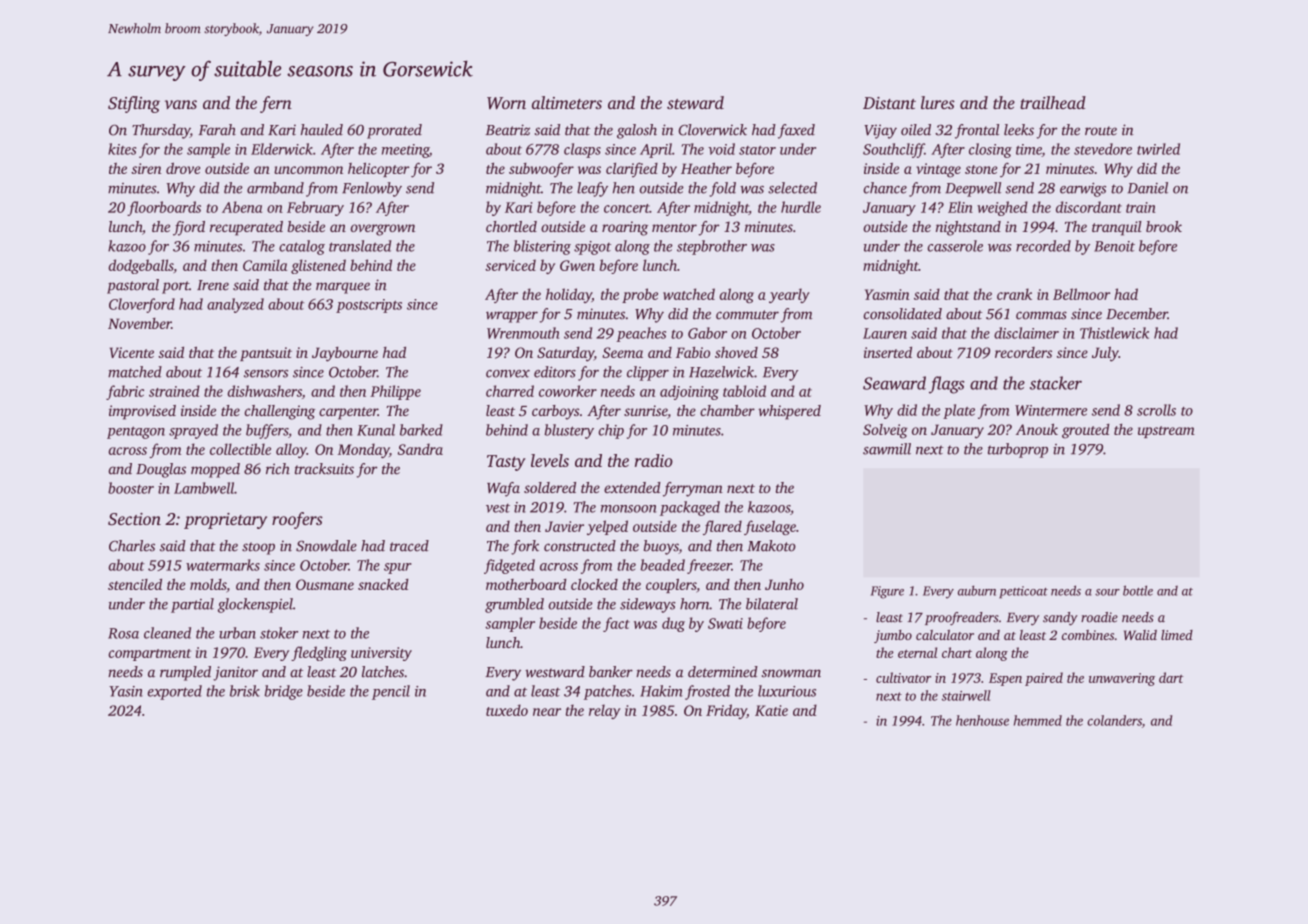  What do you see at coordinates (564, 526) in the screenshot?
I see `Javier` at bounding box center [564, 526].
